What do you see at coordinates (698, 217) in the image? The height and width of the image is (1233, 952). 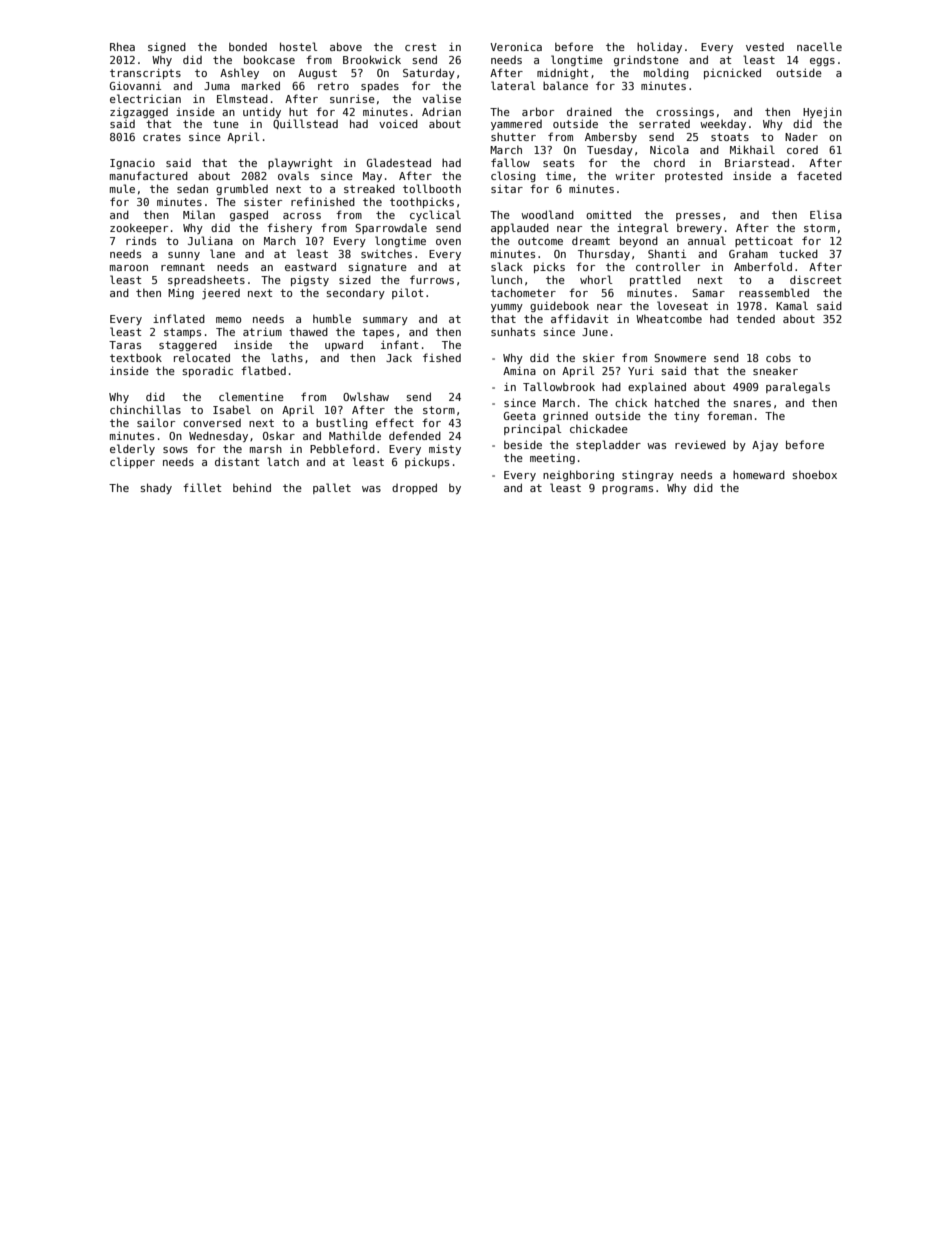 I see `presses` at bounding box center [698, 217].
